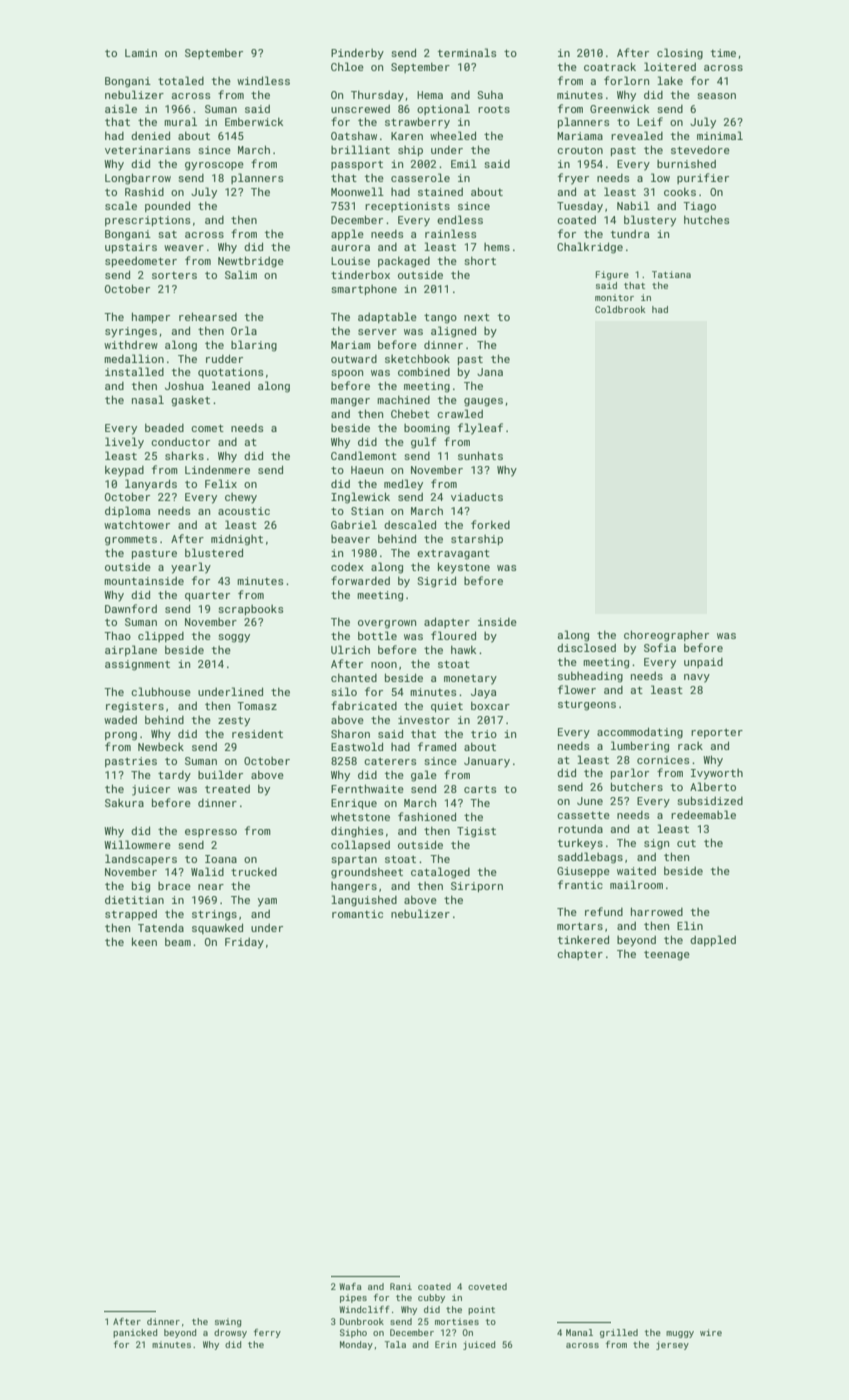 This screenshot has width=849, height=1400. Describe the element at coordinates (436, 582) in the screenshot. I see `Sigrid` at that location.
